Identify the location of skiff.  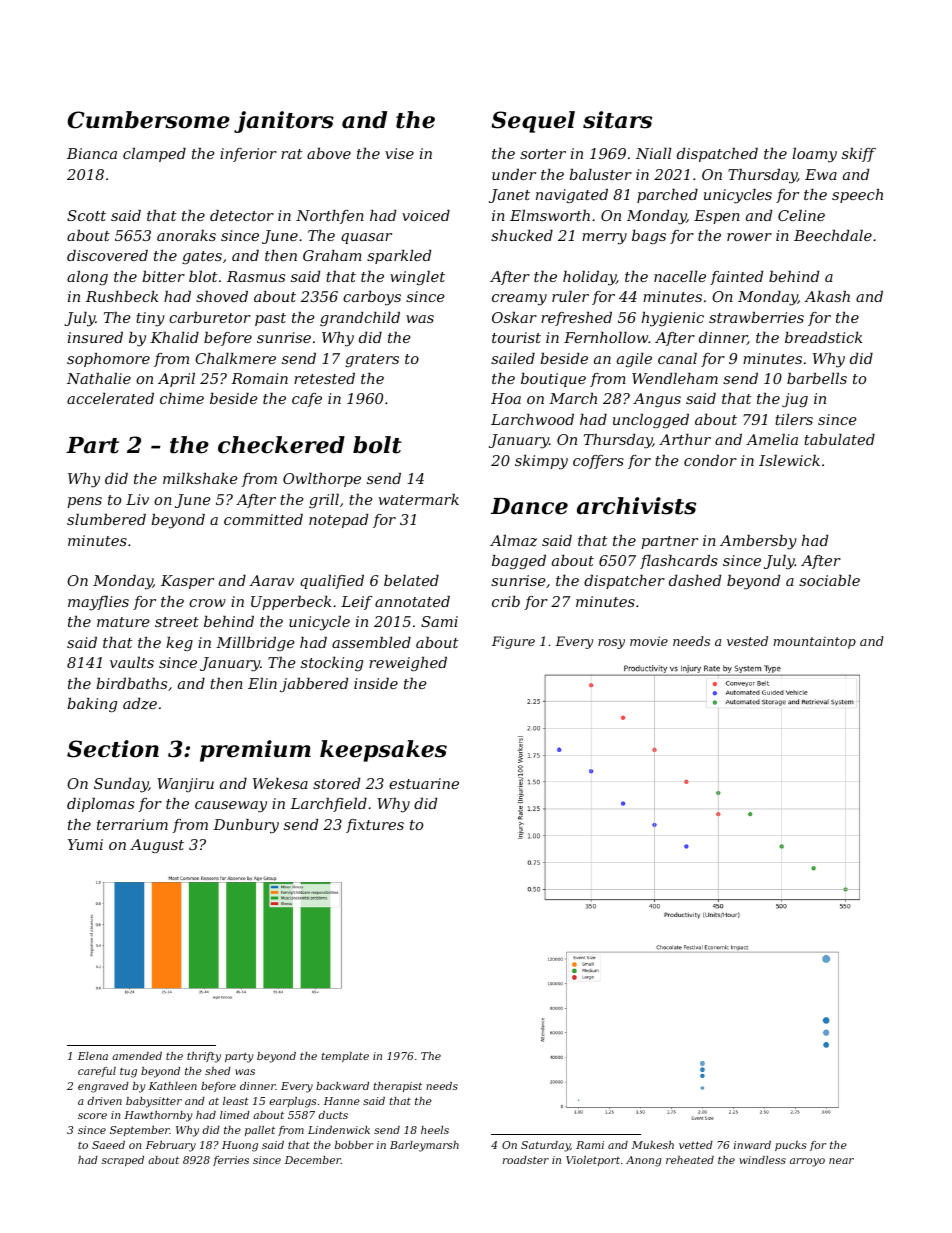
(859, 155).
